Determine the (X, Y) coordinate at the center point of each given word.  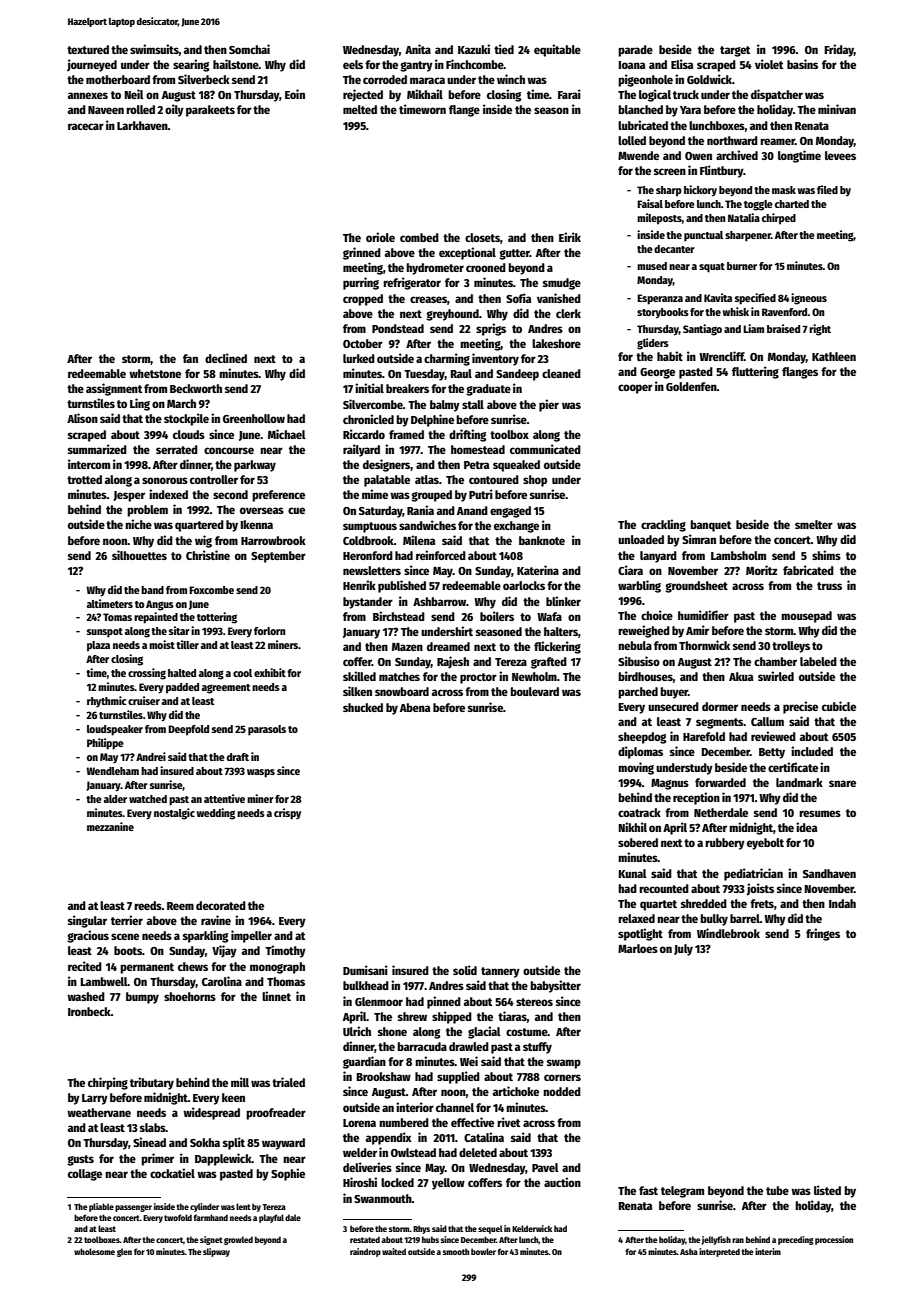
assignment (114, 389)
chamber (775, 661)
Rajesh (453, 662)
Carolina (222, 981)
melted (360, 109)
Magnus (670, 784)
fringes (823, 934)
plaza (98, 646)
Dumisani (365, 970)
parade (635, 51)
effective (472, 1122)
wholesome (94, 1251)
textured (88, 49)
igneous (809, 299)
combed (419, 237)
